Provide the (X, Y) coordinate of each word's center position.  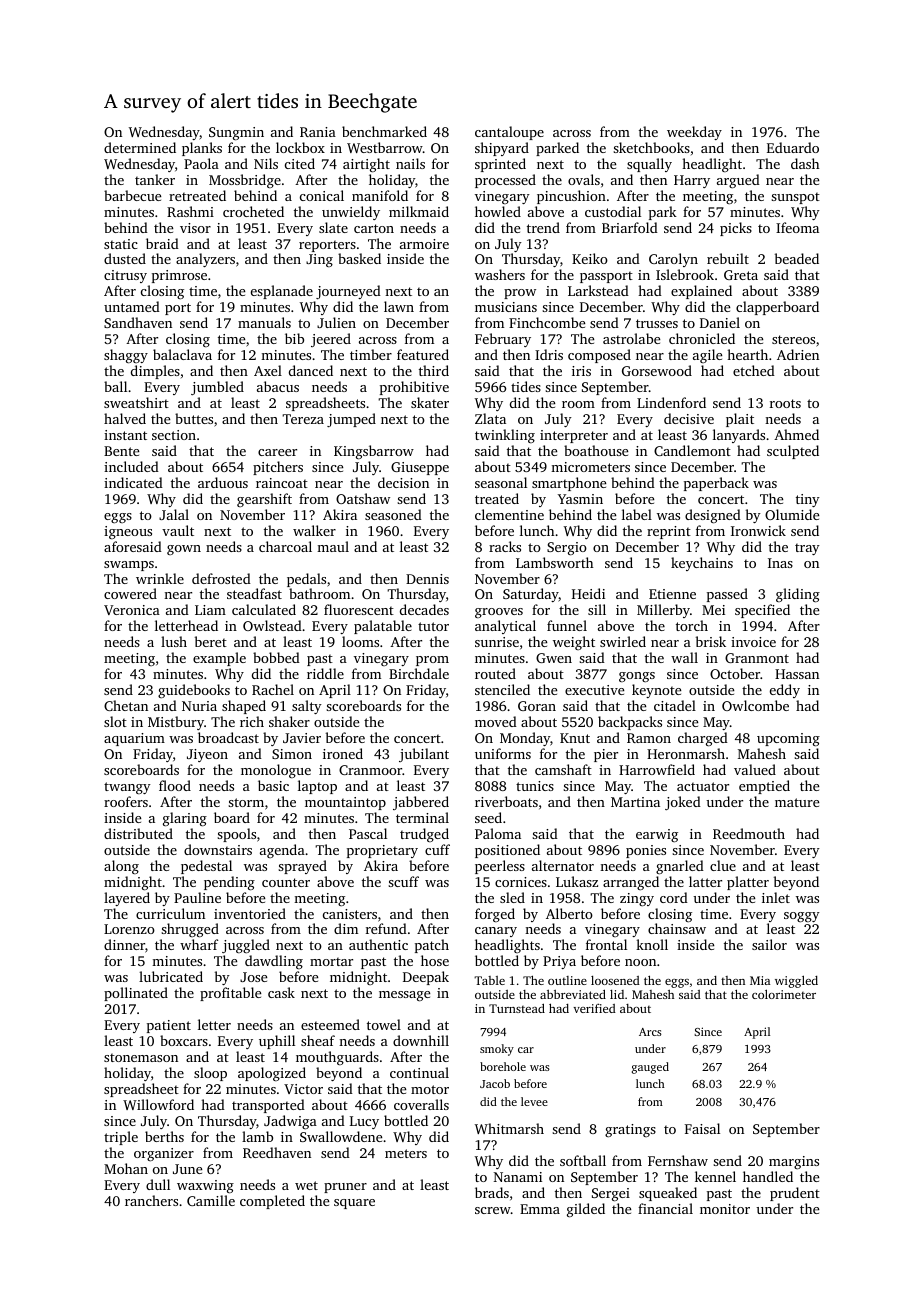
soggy (802, 917)
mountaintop (345, 803)
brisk (711, 641)
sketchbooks (651, 147)
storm (246, 802)
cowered (130, 593)
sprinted (500, 165)
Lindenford (671, 402)
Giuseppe (420, 468)
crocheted (253, 211)
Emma (540, 1209)
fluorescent (359, 609)
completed (272, 1202)
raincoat (282, 483)
